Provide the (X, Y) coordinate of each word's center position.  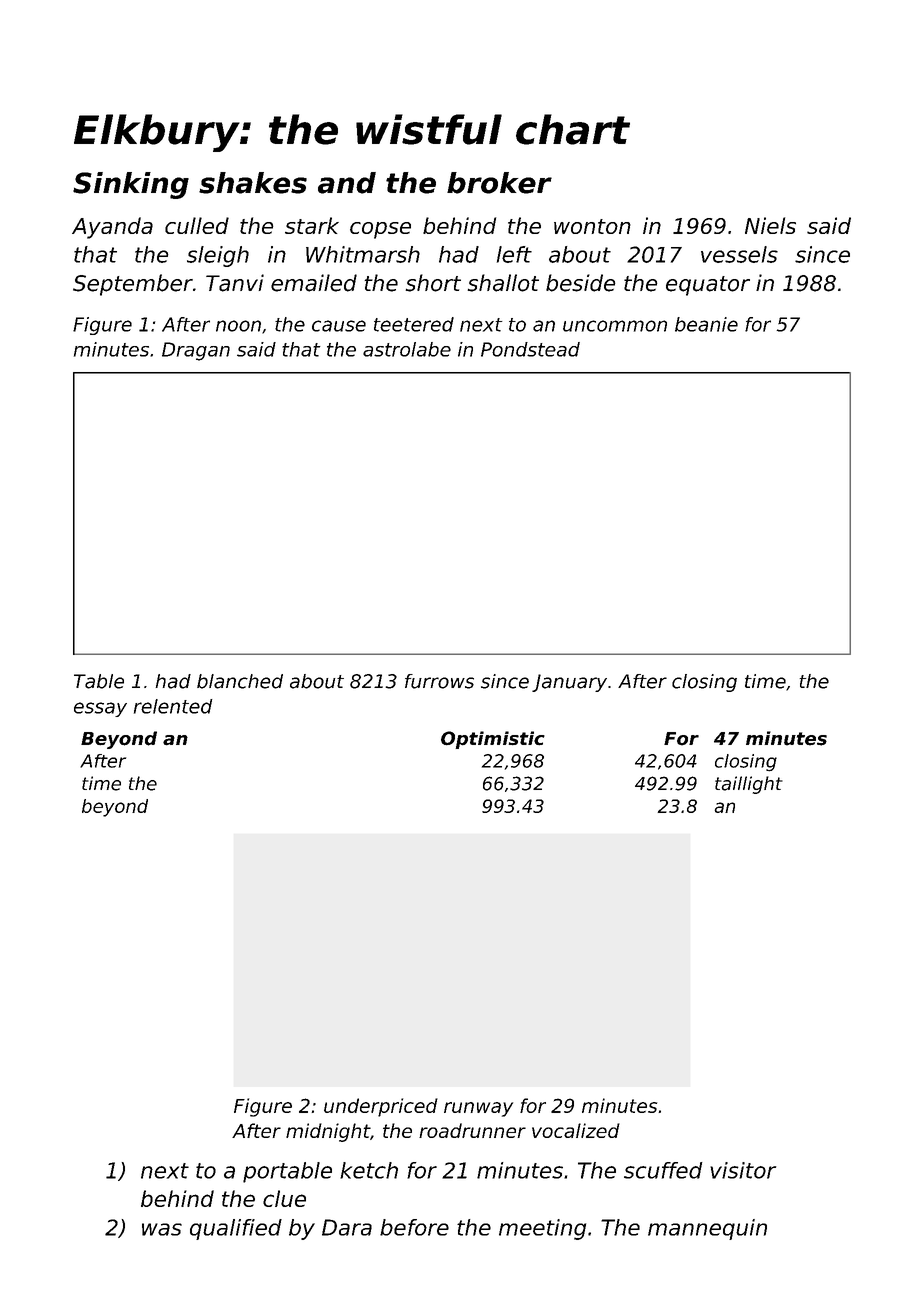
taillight (749, 785)
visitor (743, 1170)
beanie (706, 324)
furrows (439, 681)
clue (284, 1198)
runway (478, 1109)
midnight (328, 1132)
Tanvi (235, 283)
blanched (240, 681)
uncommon (615, 326)
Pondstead (530, 349)
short (433, 283)
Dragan (196, 351)
